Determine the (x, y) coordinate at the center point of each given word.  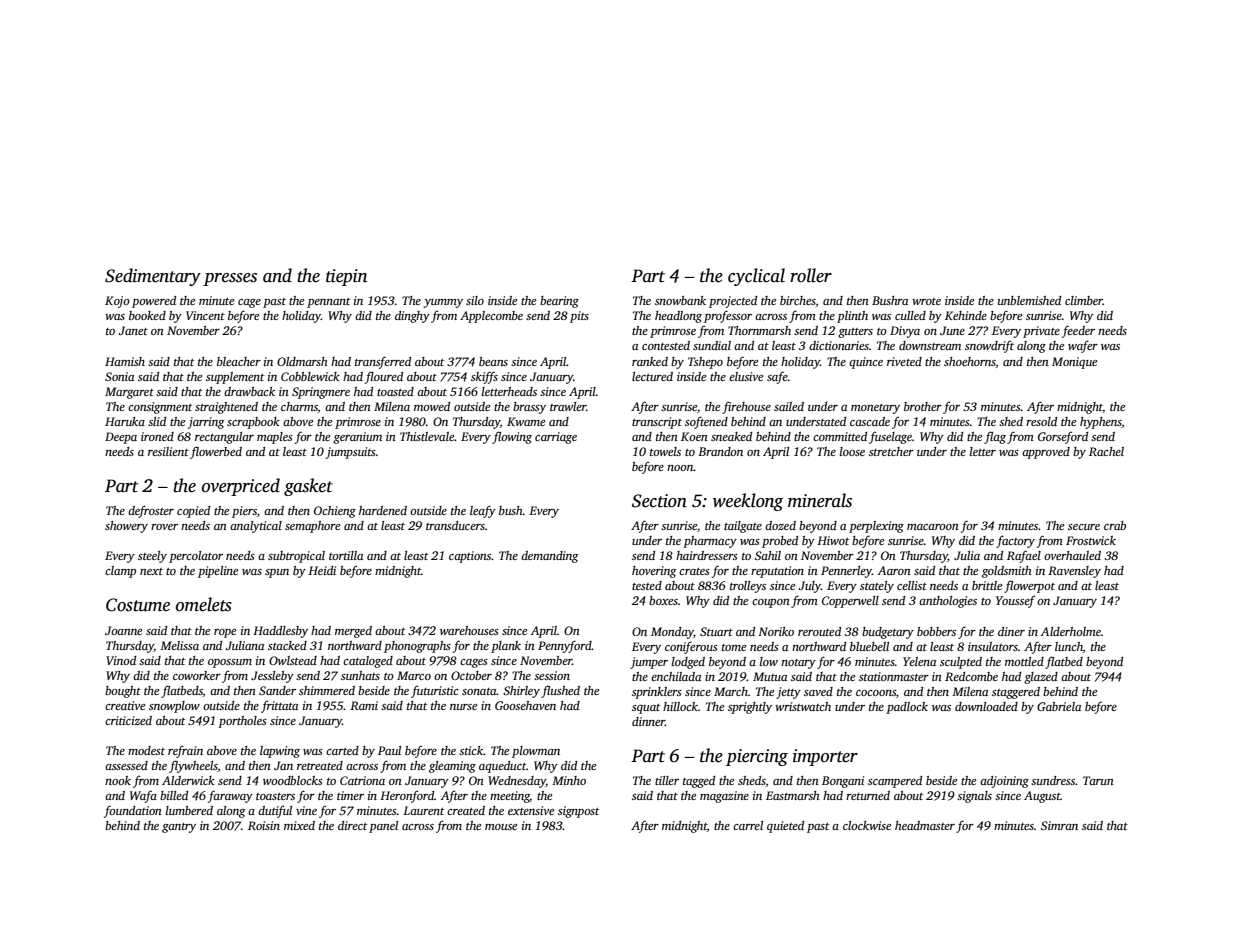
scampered (895, 782)
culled (910, 315)
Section (659, 501)
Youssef (1015, 602)
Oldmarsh (302, 361)
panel (383, 827)
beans (493, 361)
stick (471, 750)
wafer (1083, 346)
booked (147, 315)
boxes (663, 600)
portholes (242, 722)
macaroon (933, 527)
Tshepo (705, 363)
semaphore (312, 527)
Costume (138, 605)
